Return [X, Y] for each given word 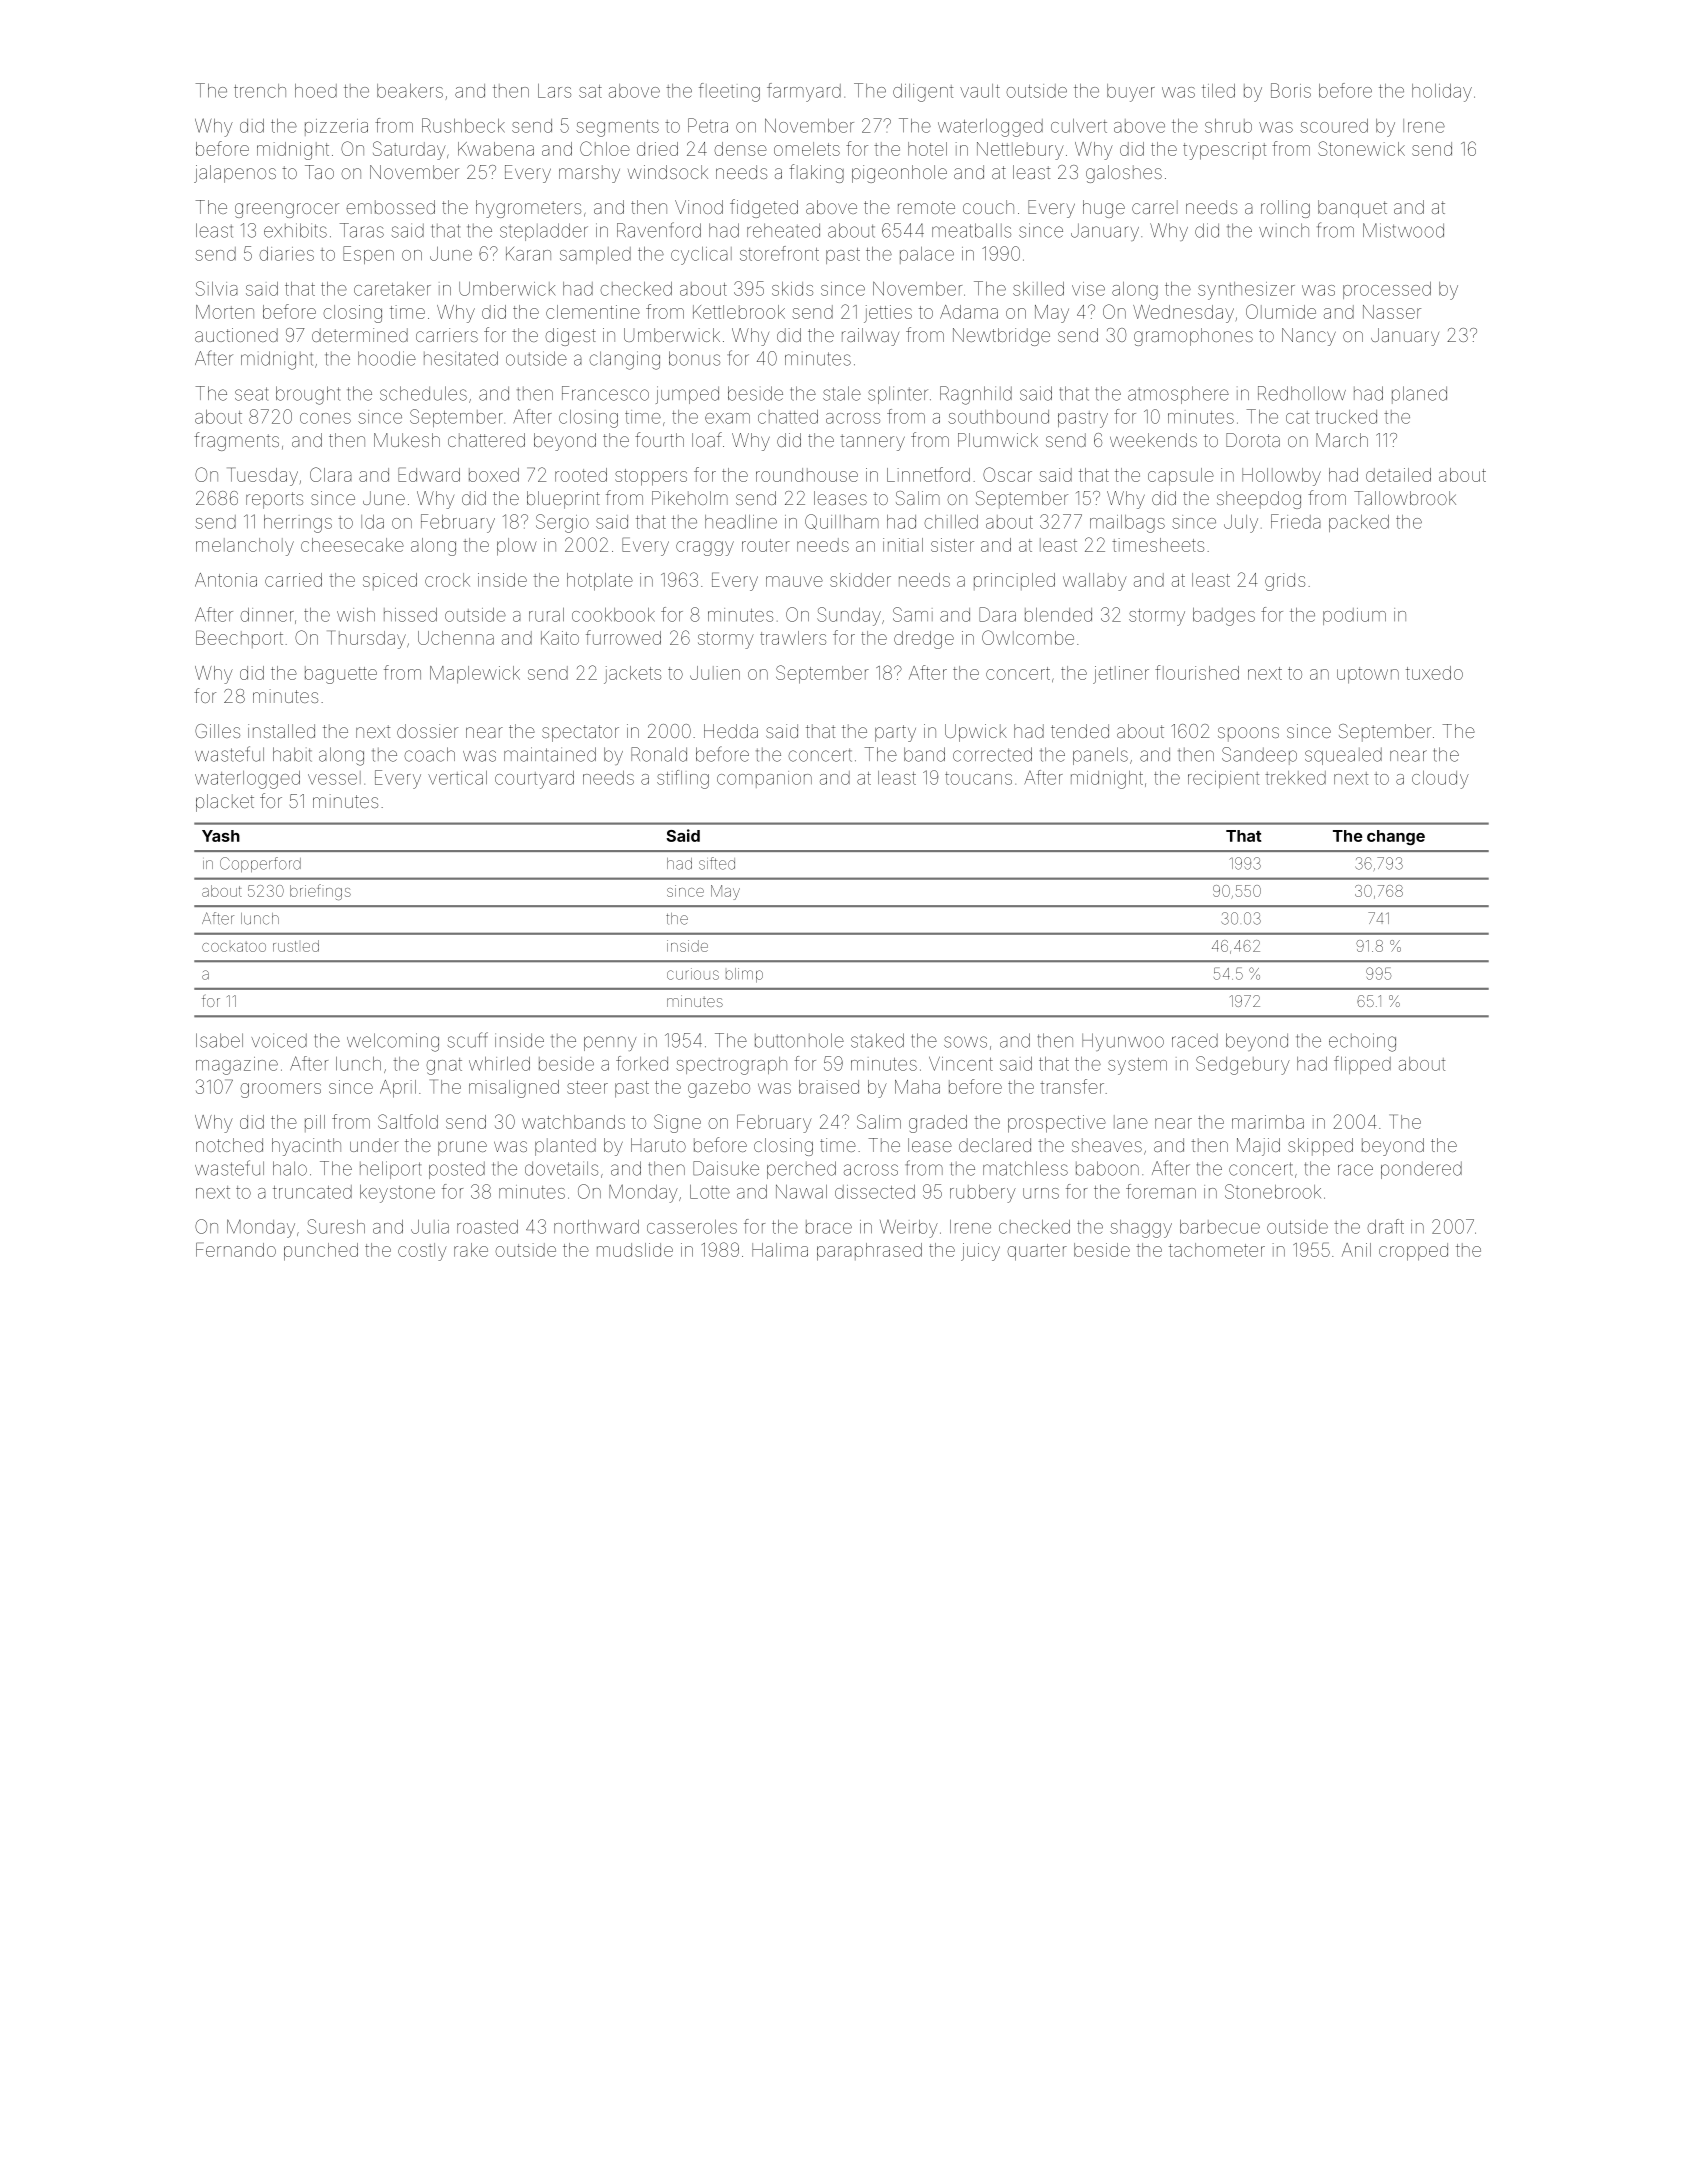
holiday [1442, 93]
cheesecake [352, 545]
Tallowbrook [1405, 498]
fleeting [729, 92]
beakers [410, 91]
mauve [794, 581]
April [398, 1089]
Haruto [658, 1145]
